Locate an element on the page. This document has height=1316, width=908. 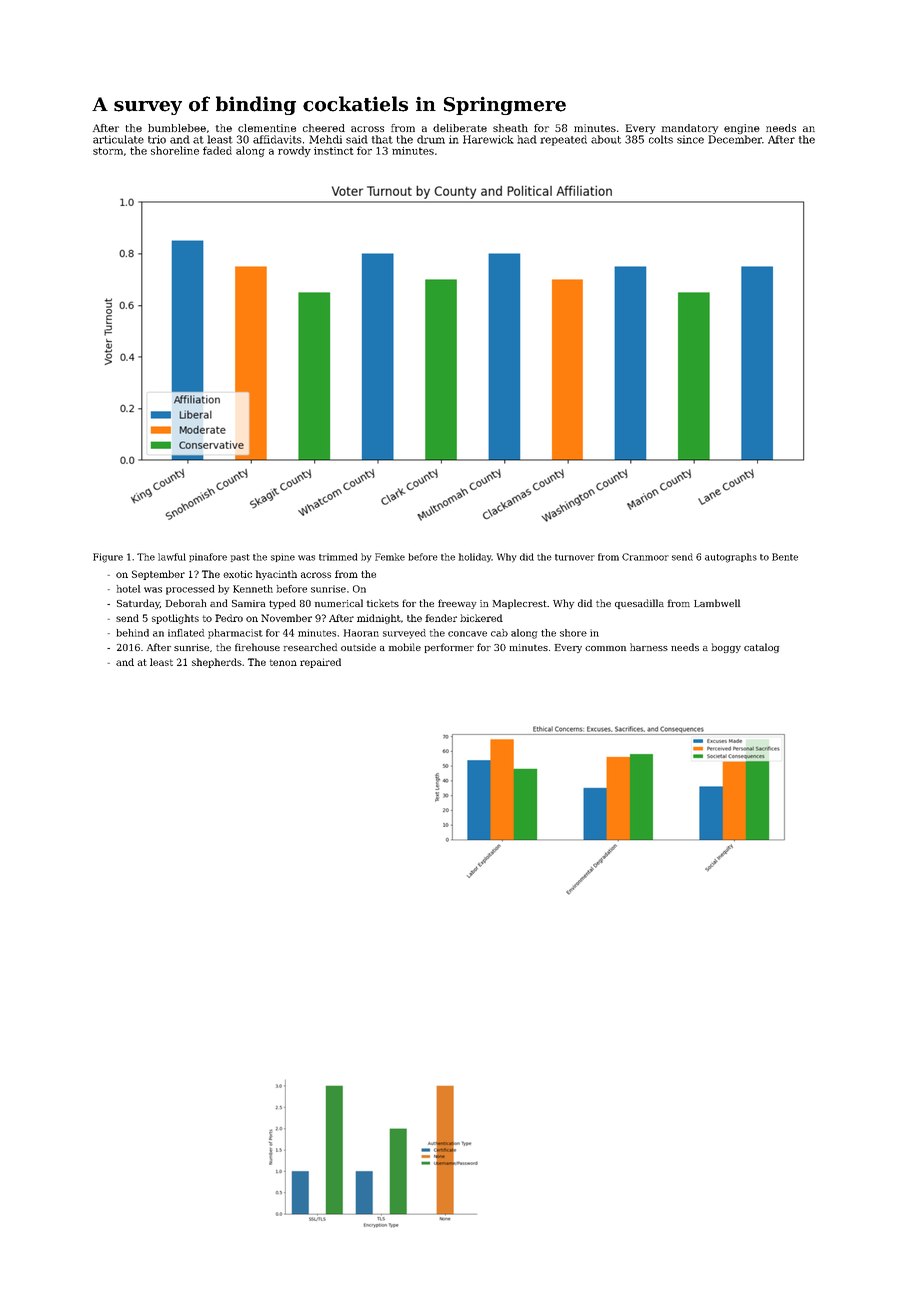
colts is located at coordinates (661, 139).
